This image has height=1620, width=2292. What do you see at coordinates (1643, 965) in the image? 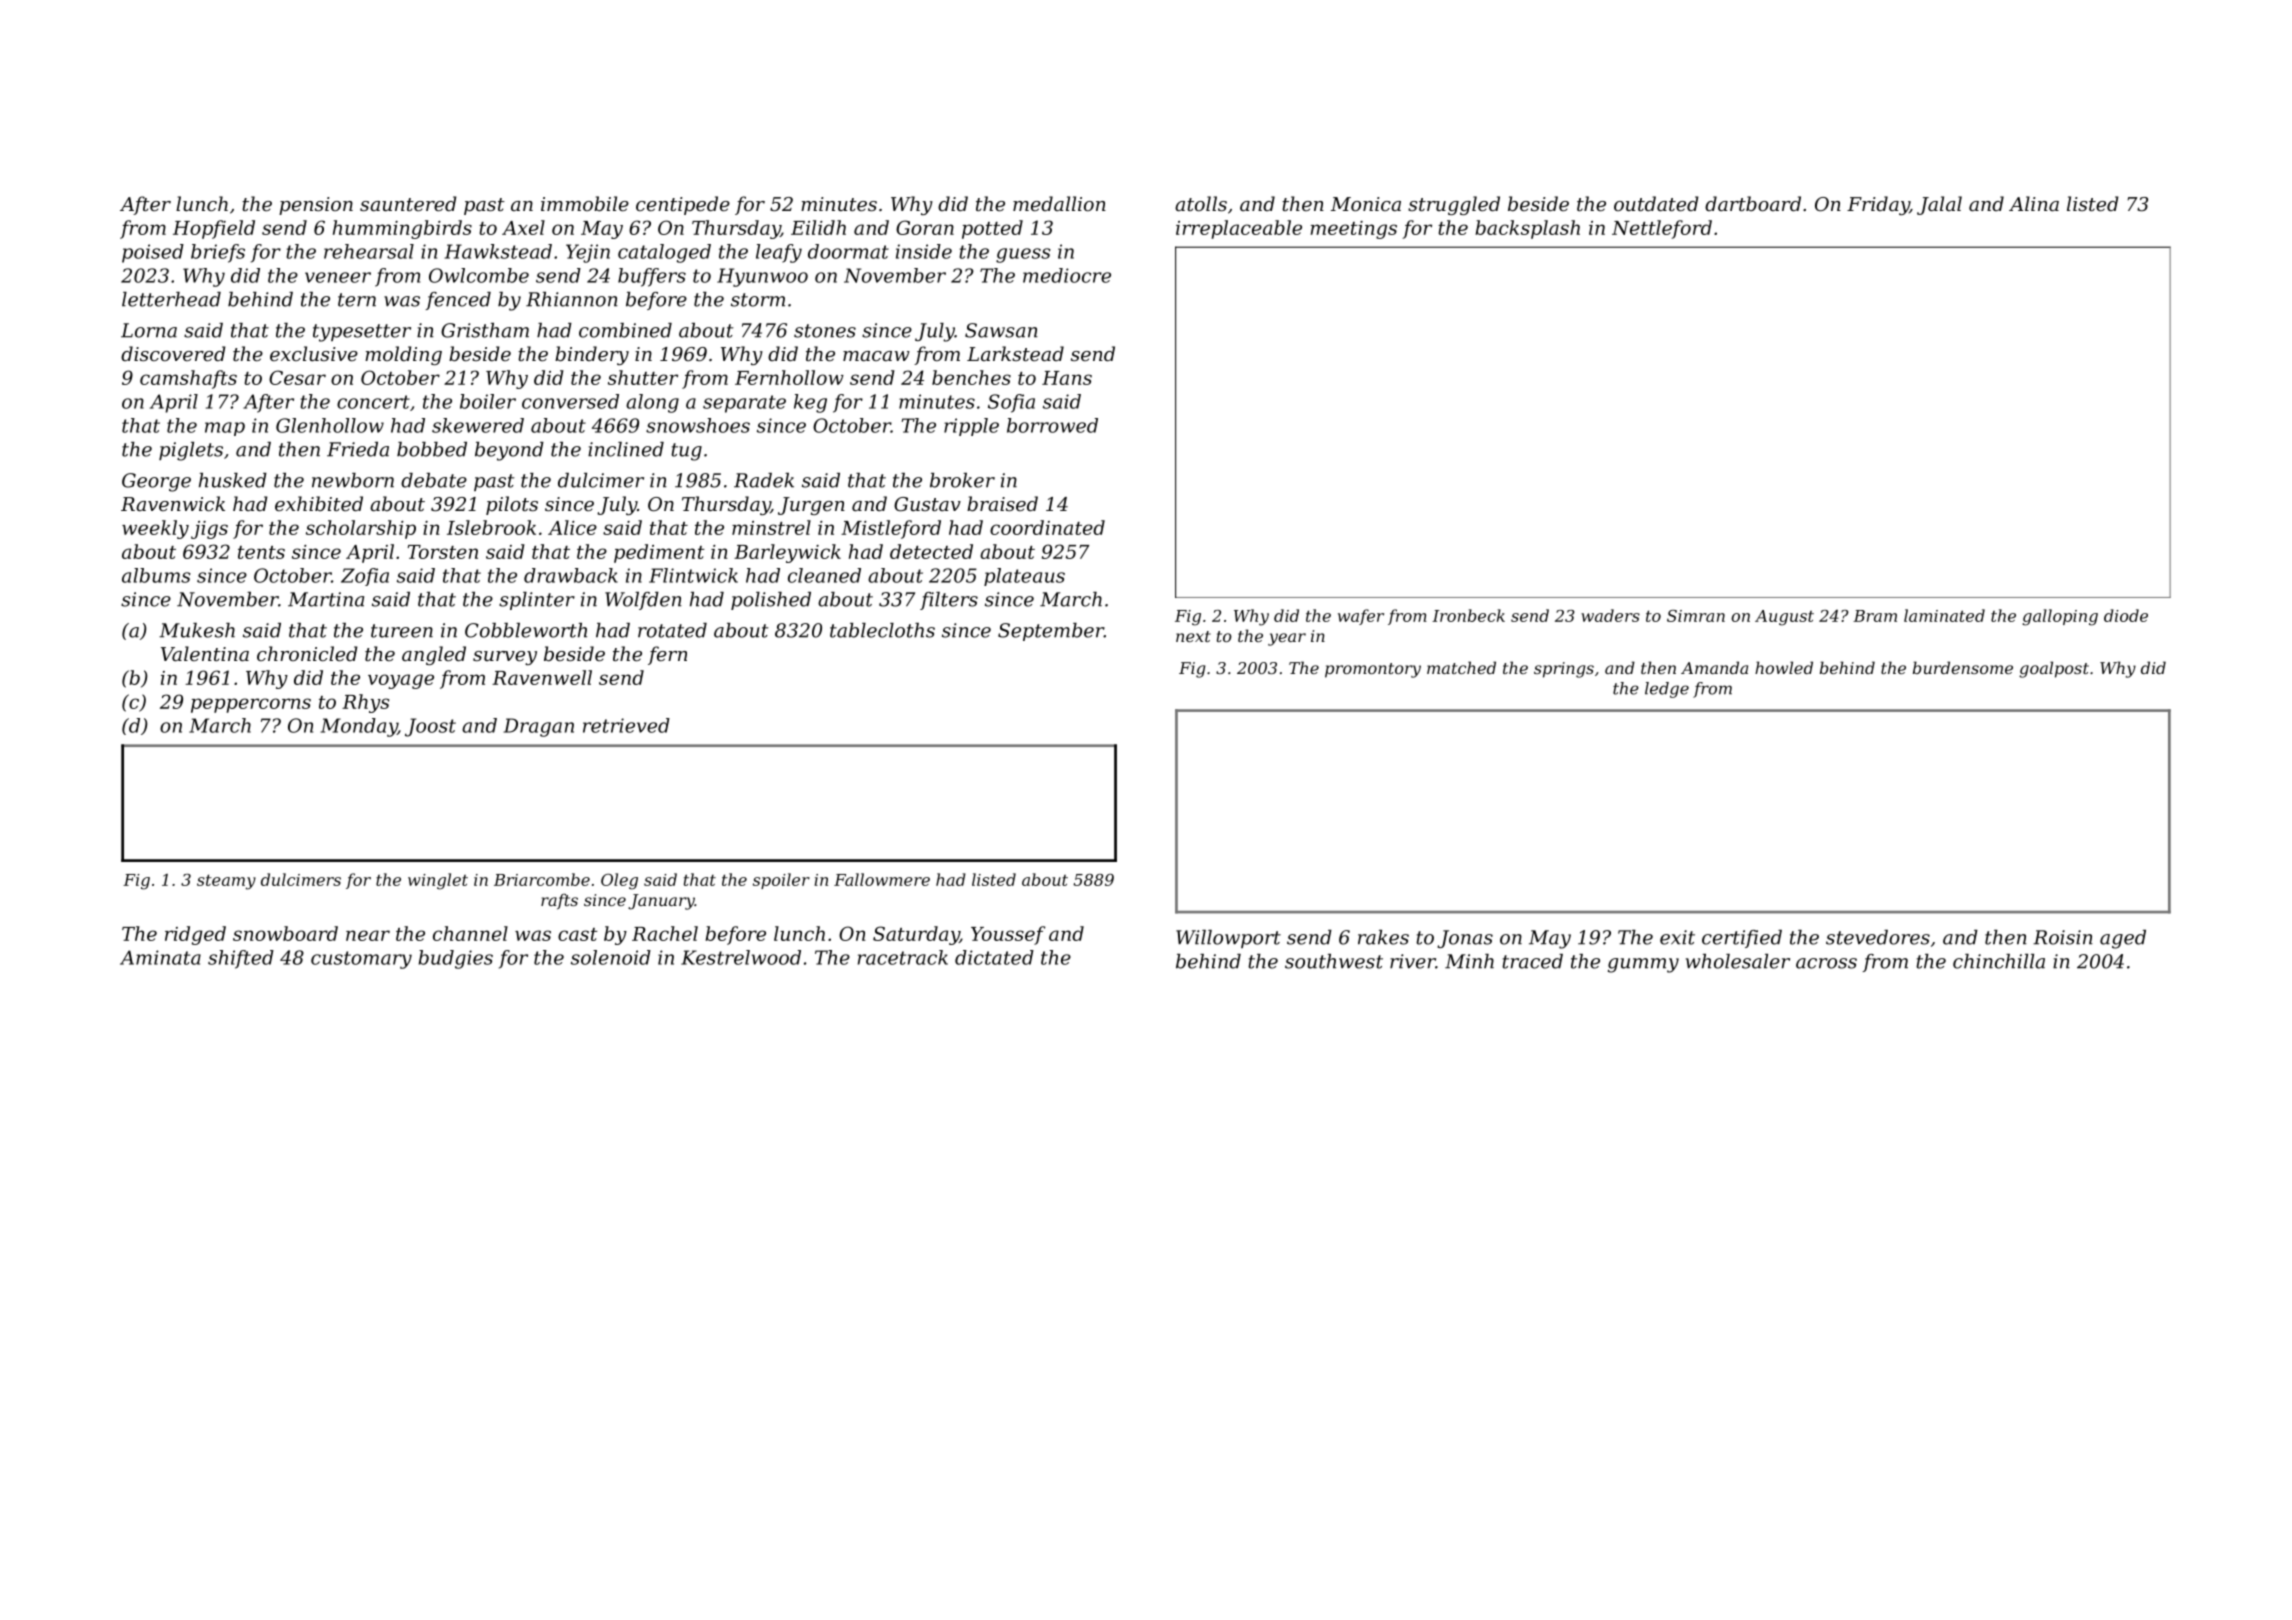
I see `gummy` at bounding box center [1643, 965].
